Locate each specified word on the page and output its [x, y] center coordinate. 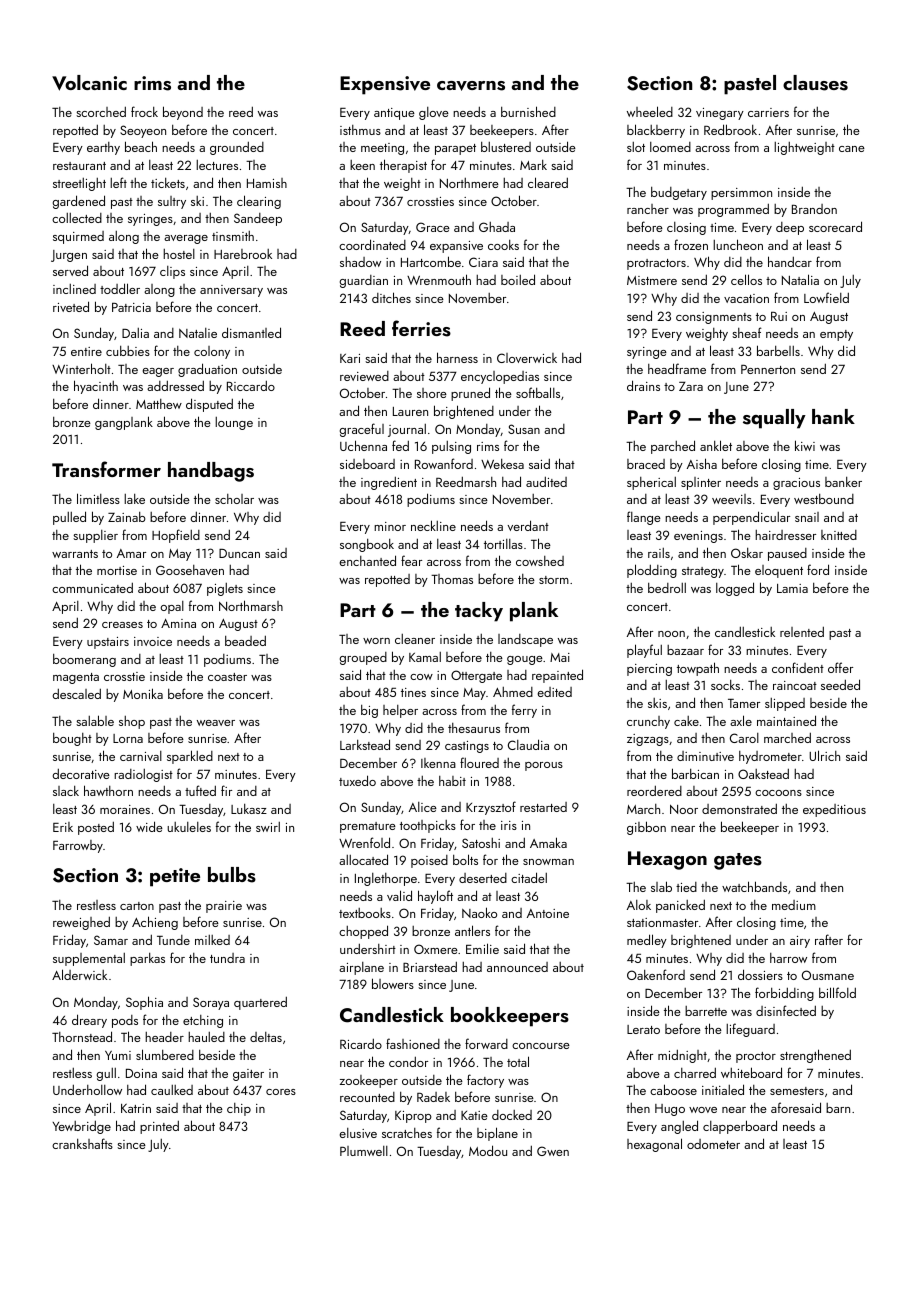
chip [239, 1109]
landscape [525, 640]
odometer [713, 1144]
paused [787, 554]
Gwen [553, 1151]
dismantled [251, 332]
